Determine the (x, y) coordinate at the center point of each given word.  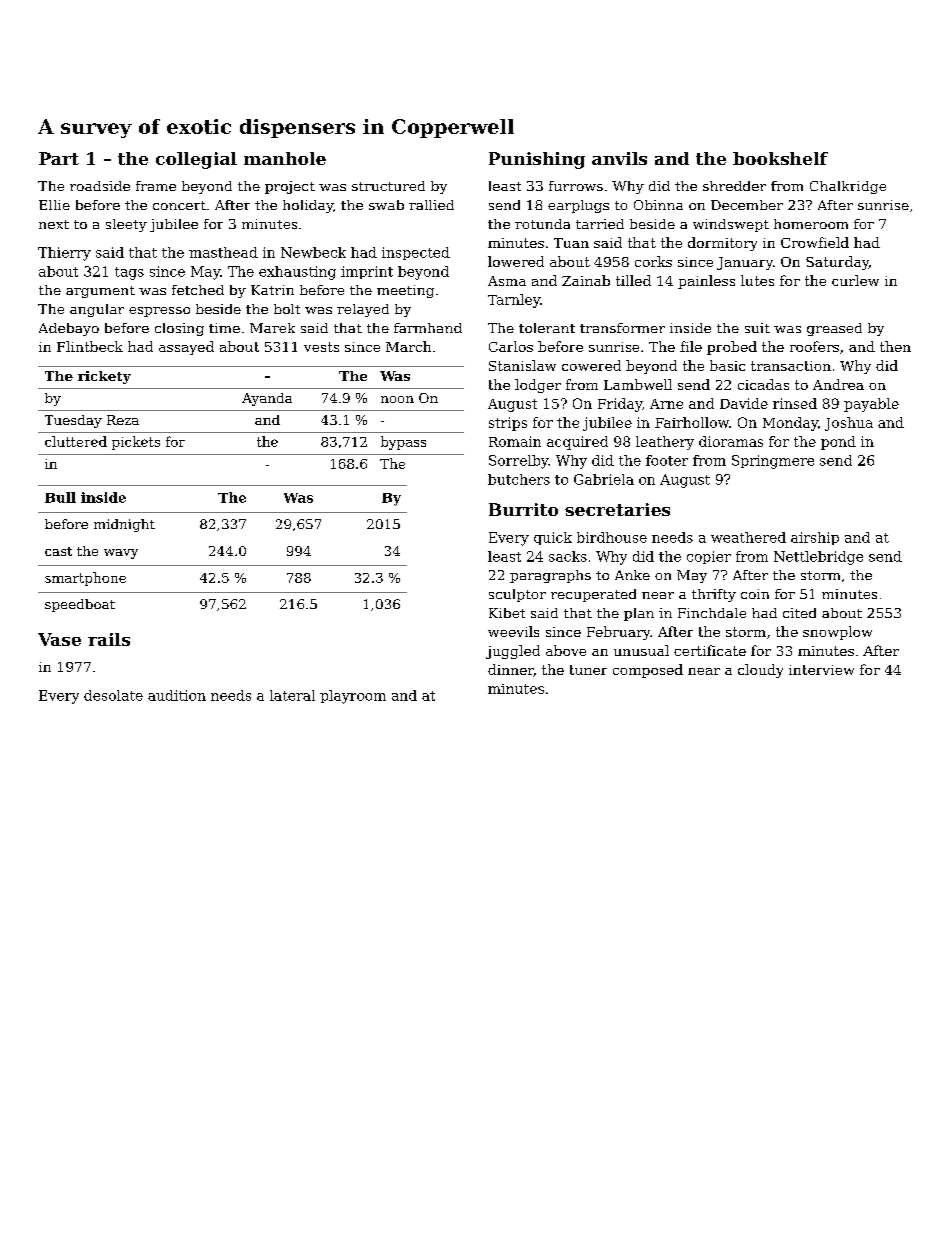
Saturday (837, 263)
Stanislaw (522, 365)
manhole (285, 158)
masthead (223, 252)
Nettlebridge (818, 558)
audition (177, 695)
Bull (60, 497)
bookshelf (780, 158)
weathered (748, 537)
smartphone (85, 579)
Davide (744, 403)
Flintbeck (90, 346)
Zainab (586, 280)
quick (553, 538)
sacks (568, 556)
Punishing (537, 160)
